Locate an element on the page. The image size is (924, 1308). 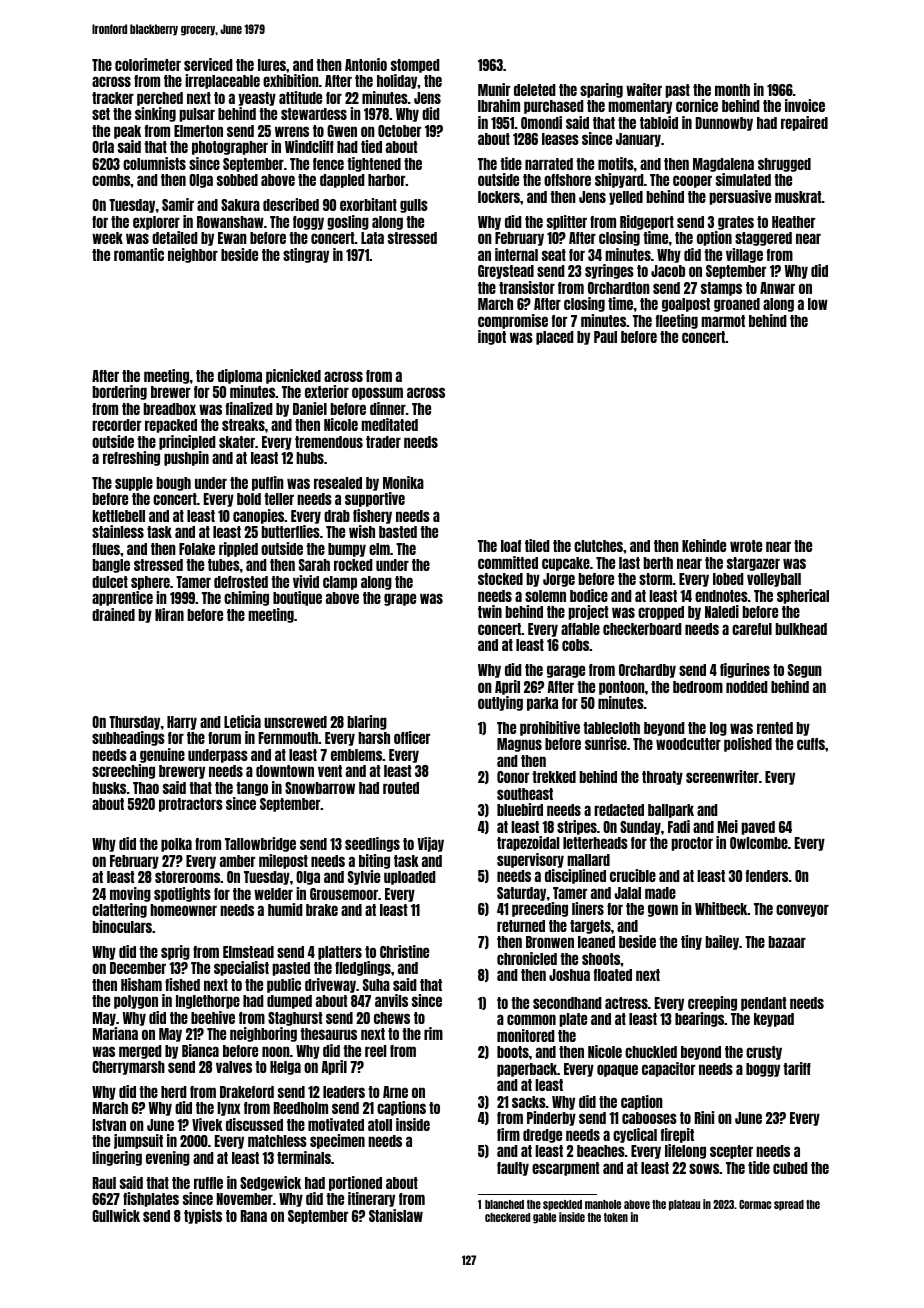
stomped is located at coordinates (415, 66).
